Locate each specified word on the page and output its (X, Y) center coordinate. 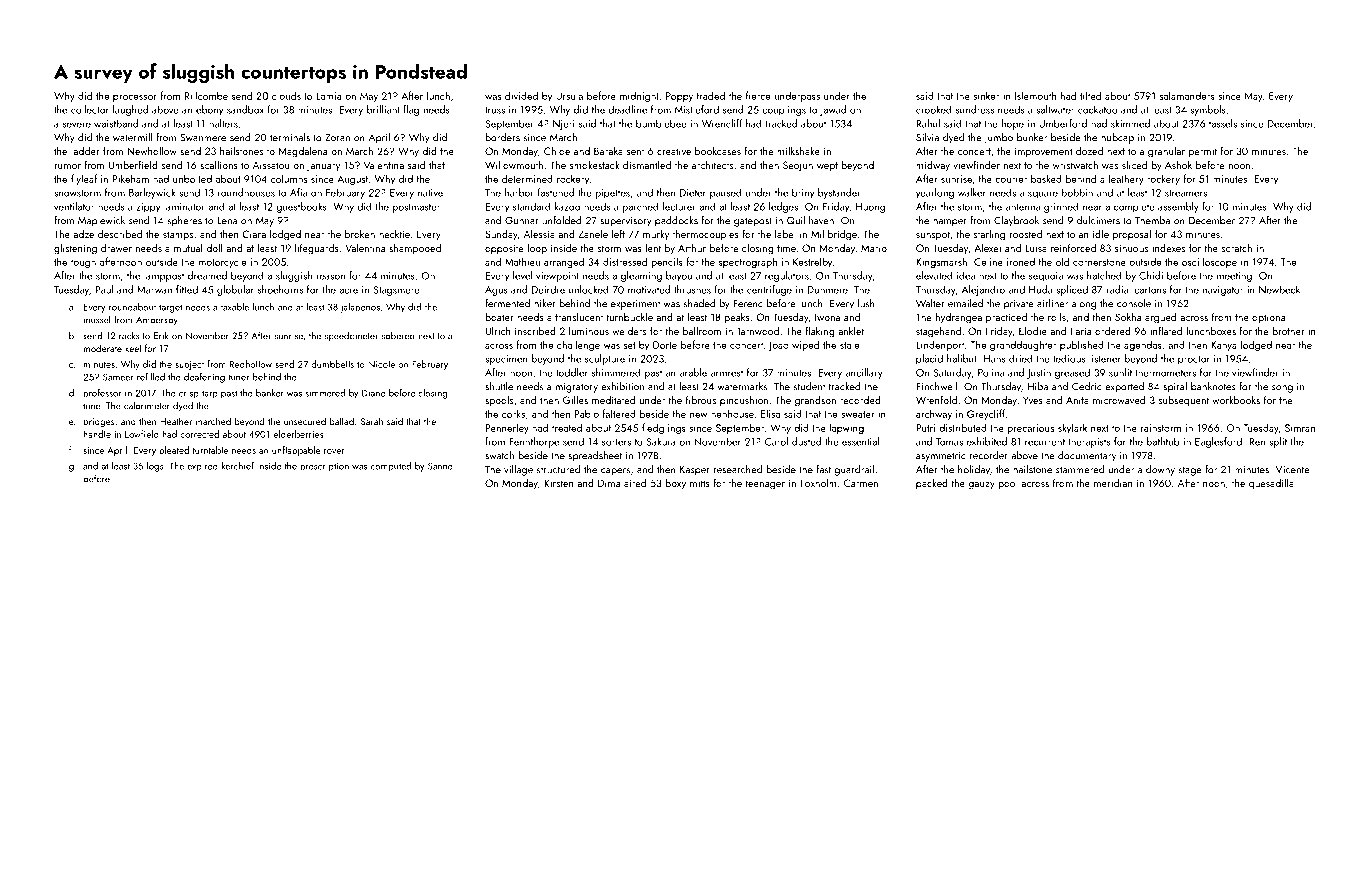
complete (1134, 207)
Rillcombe (206, 95)
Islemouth (1035, 95)
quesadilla (1271, 484)
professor (102, 394)
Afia (298, 192)
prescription (324, 467)
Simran (1300, 428)
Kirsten (559, 483)
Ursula (569, 96)
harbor (519, 192)
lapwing (847, 428)
